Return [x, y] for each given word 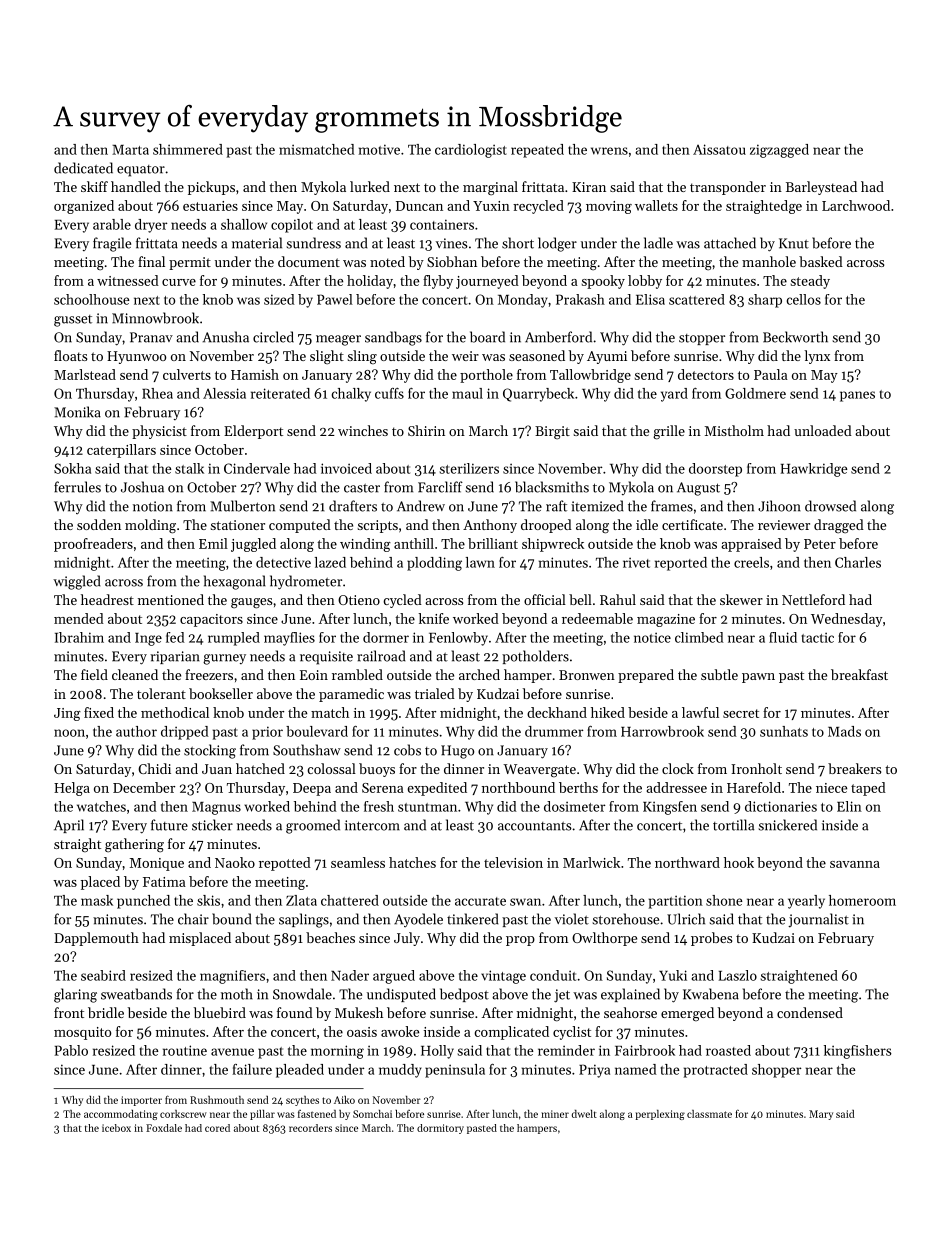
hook [739, 862]
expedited [437, 789]
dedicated [83, 168]
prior [267, 733]
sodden [99, 524]
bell [580, 599]
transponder [728, 188]
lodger [557, 244]
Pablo [71, 1050]
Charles [858, 562]
